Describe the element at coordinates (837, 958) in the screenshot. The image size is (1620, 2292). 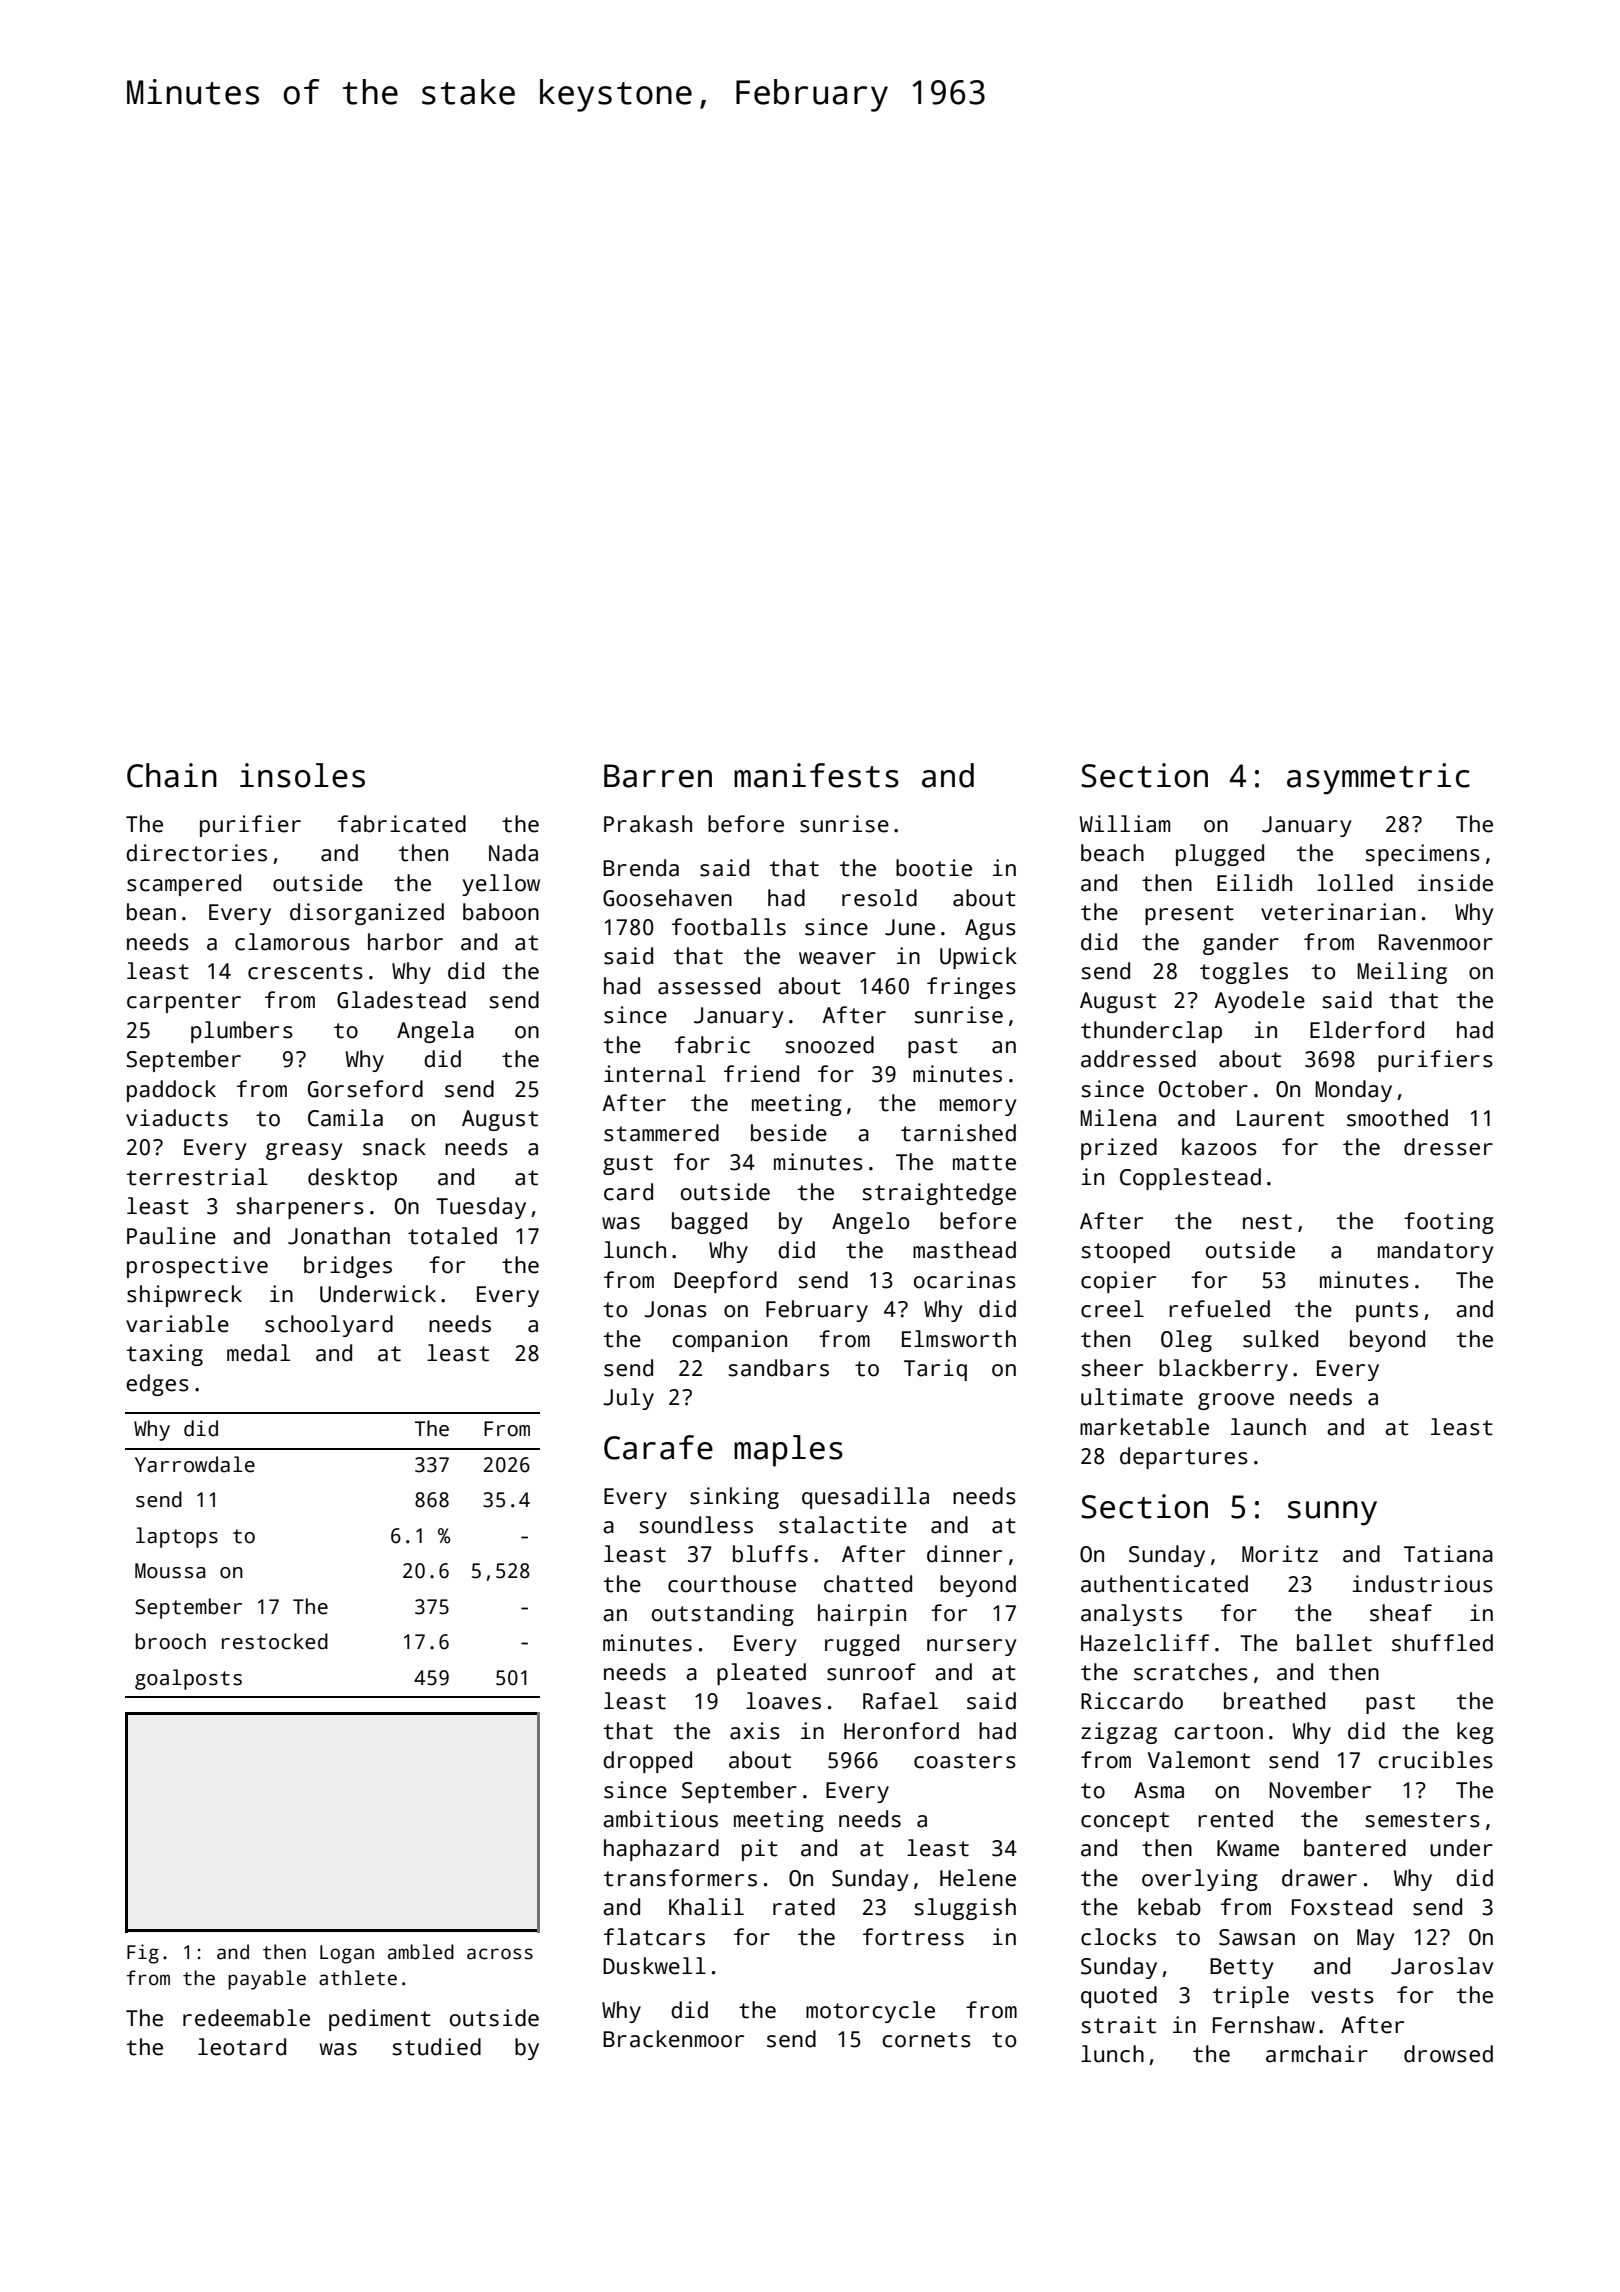
I see `weaver` at that location.
